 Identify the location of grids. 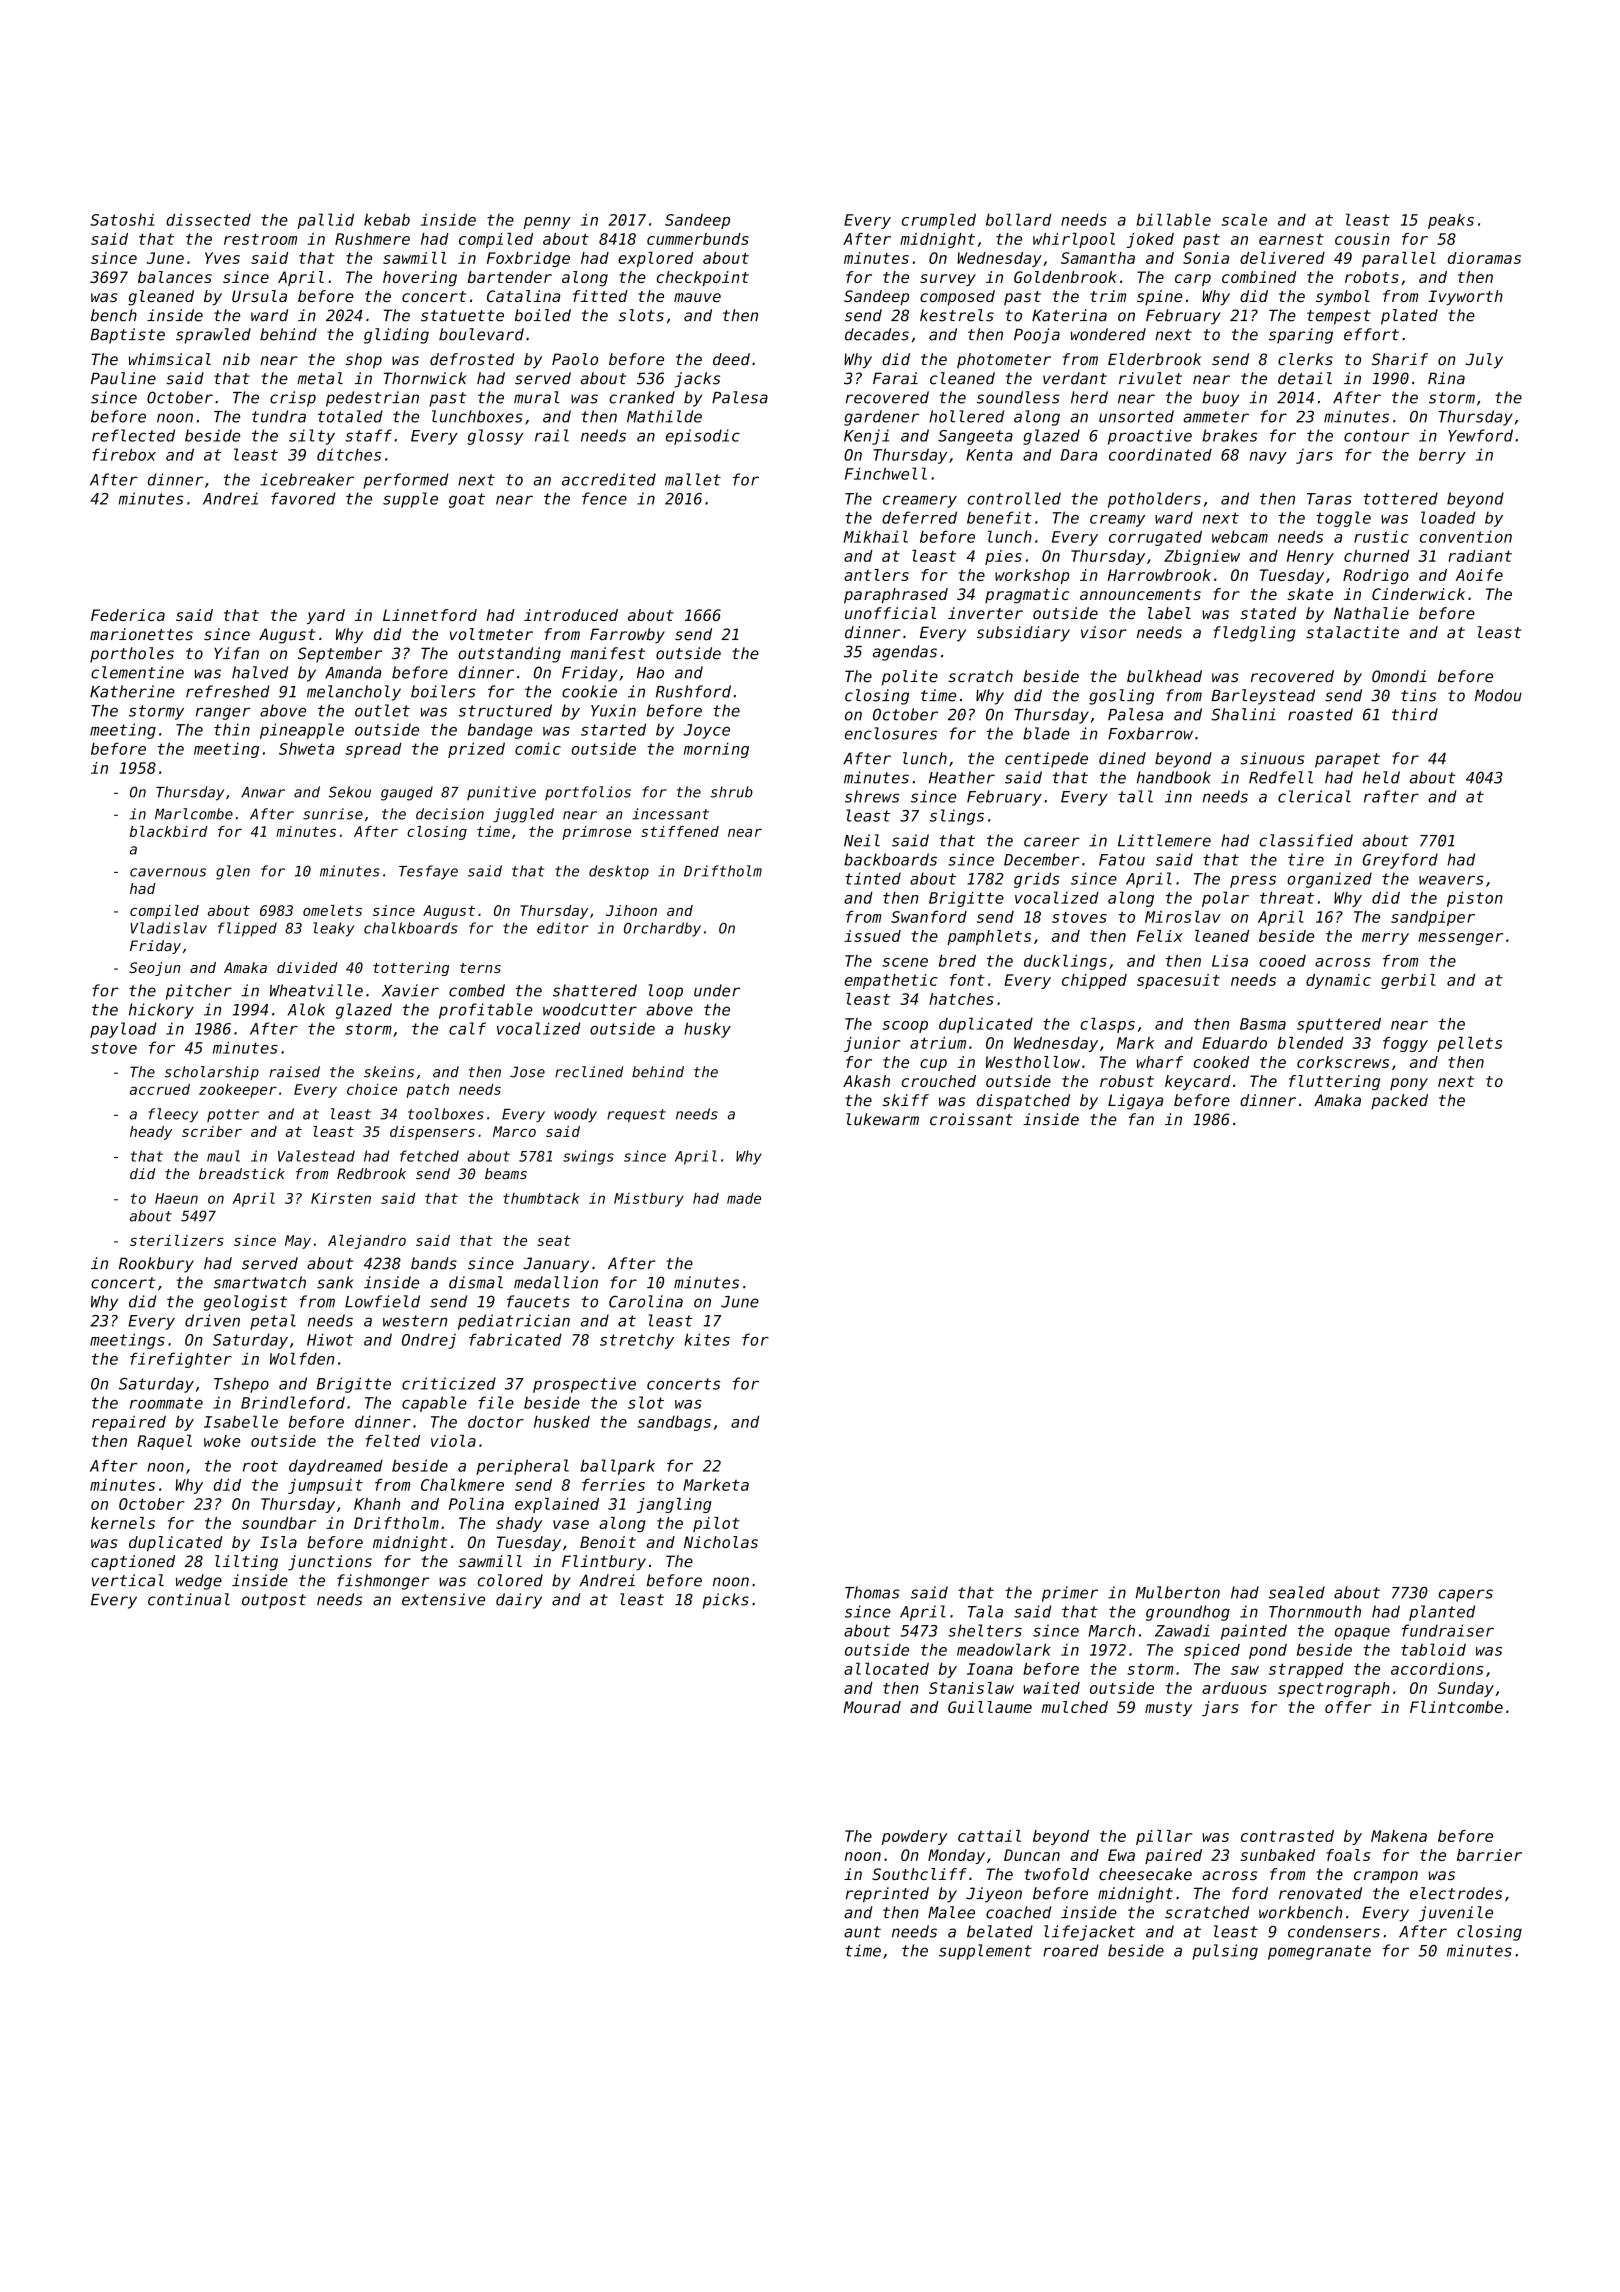
(1037, 880).
